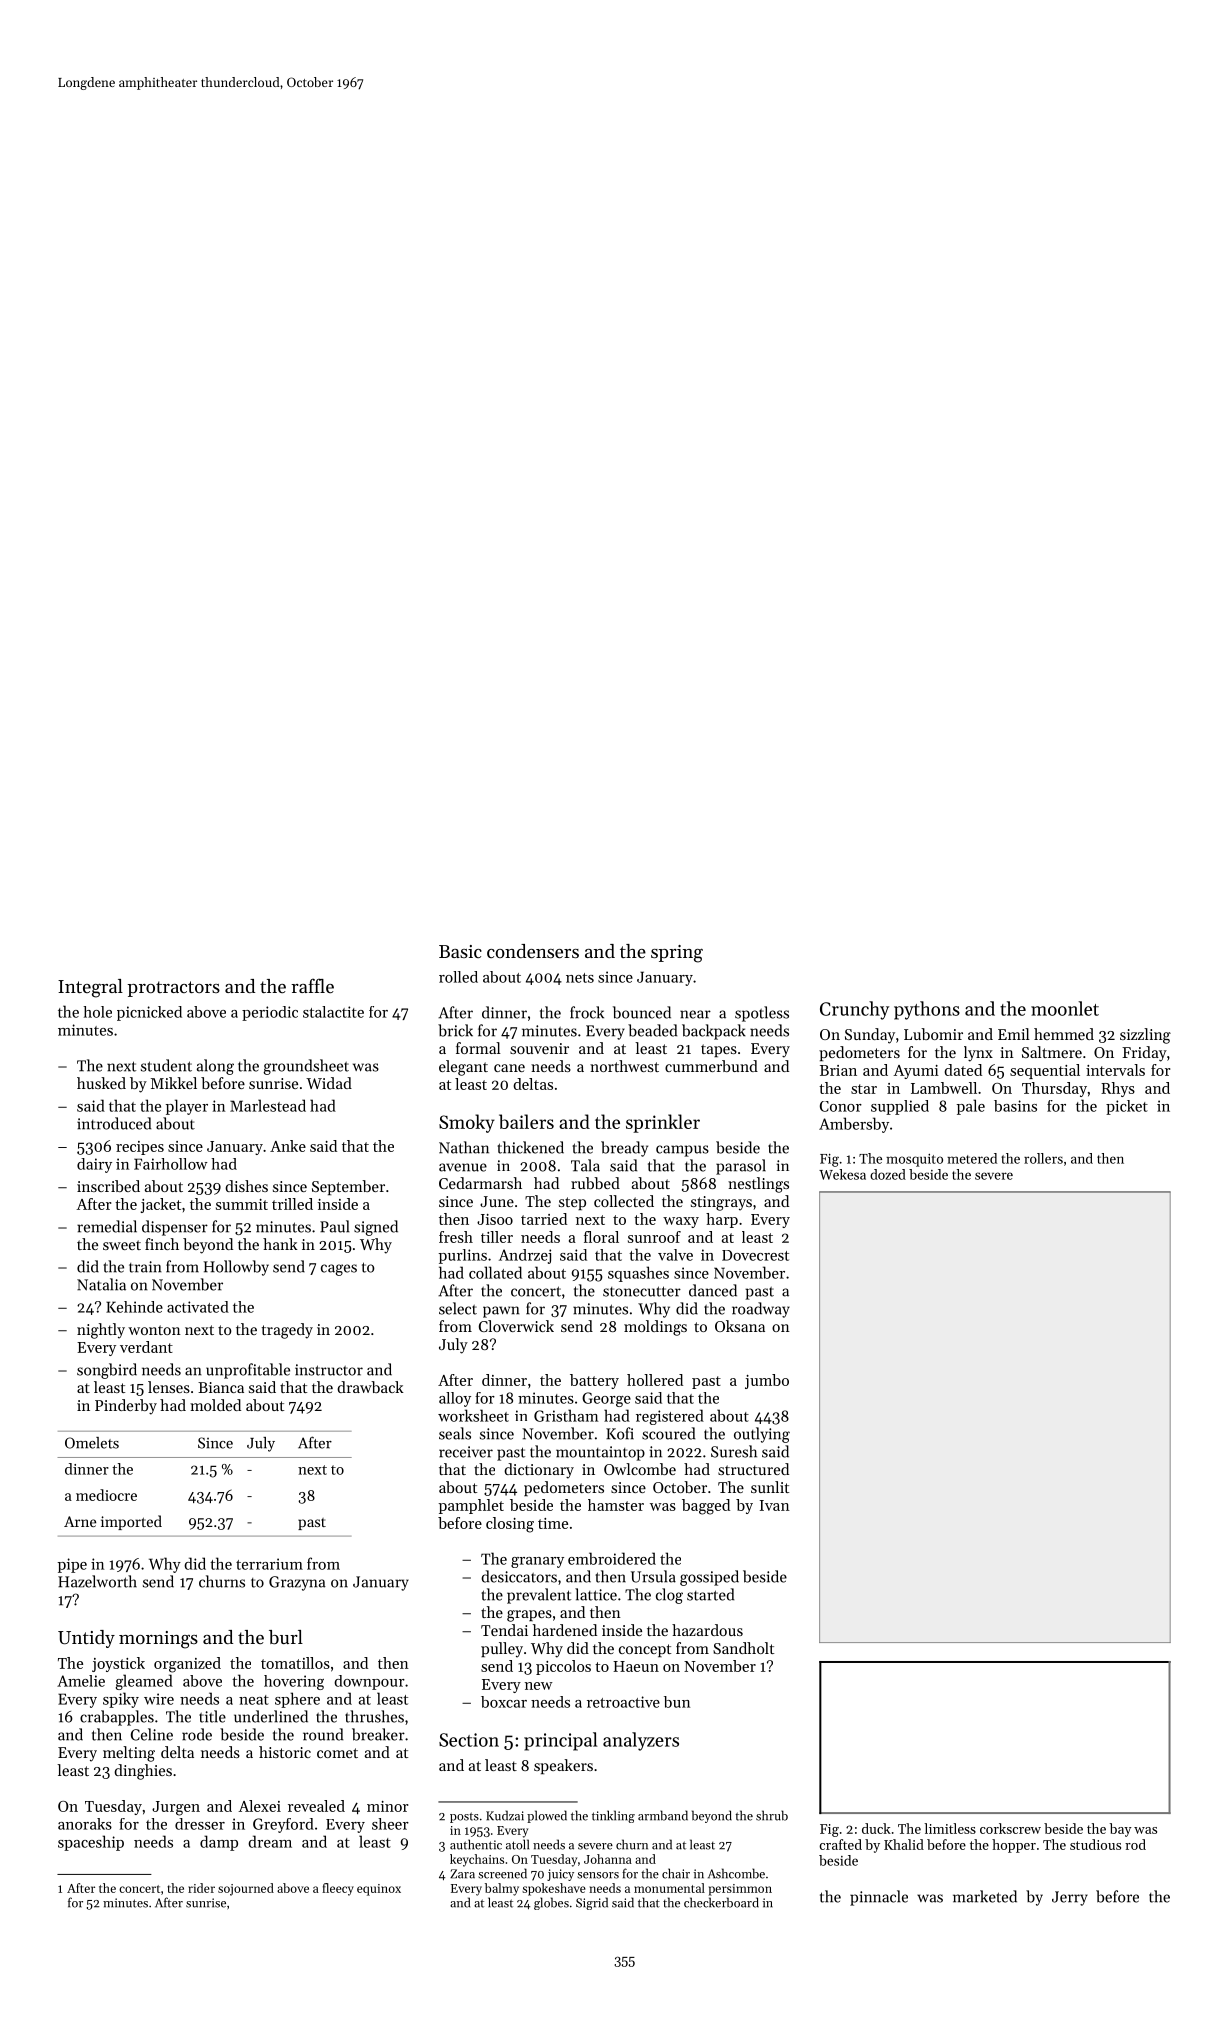 Image resolution: width=1228 pixels, height=2022 pixels. What do you see at coordinates (933, 1034) in the screenshot?
I see `Lubomir` at bounding box center [933, 1034].
